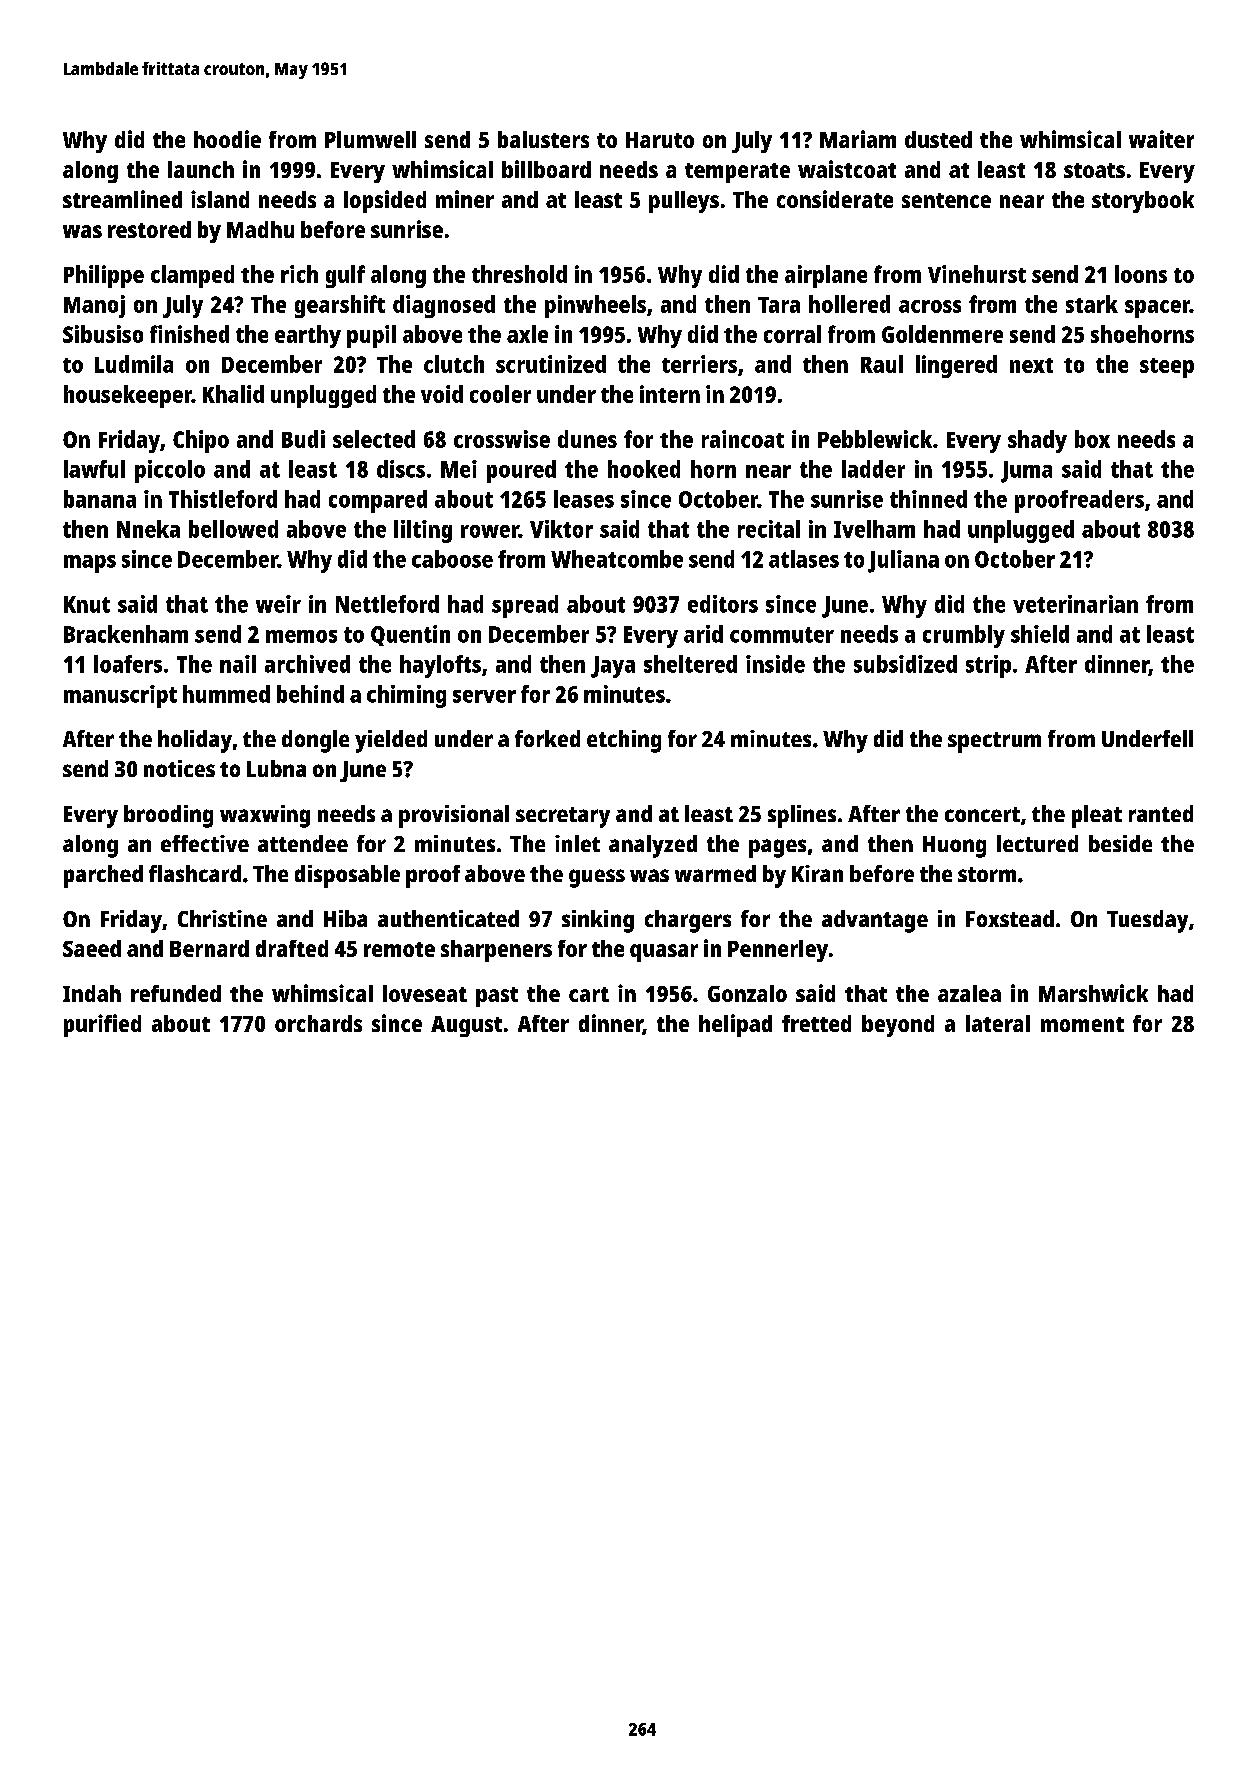  What do you see at coordinates (1143, 202) in the image?
I see `storybook` at bounding box center [1143, 202].
